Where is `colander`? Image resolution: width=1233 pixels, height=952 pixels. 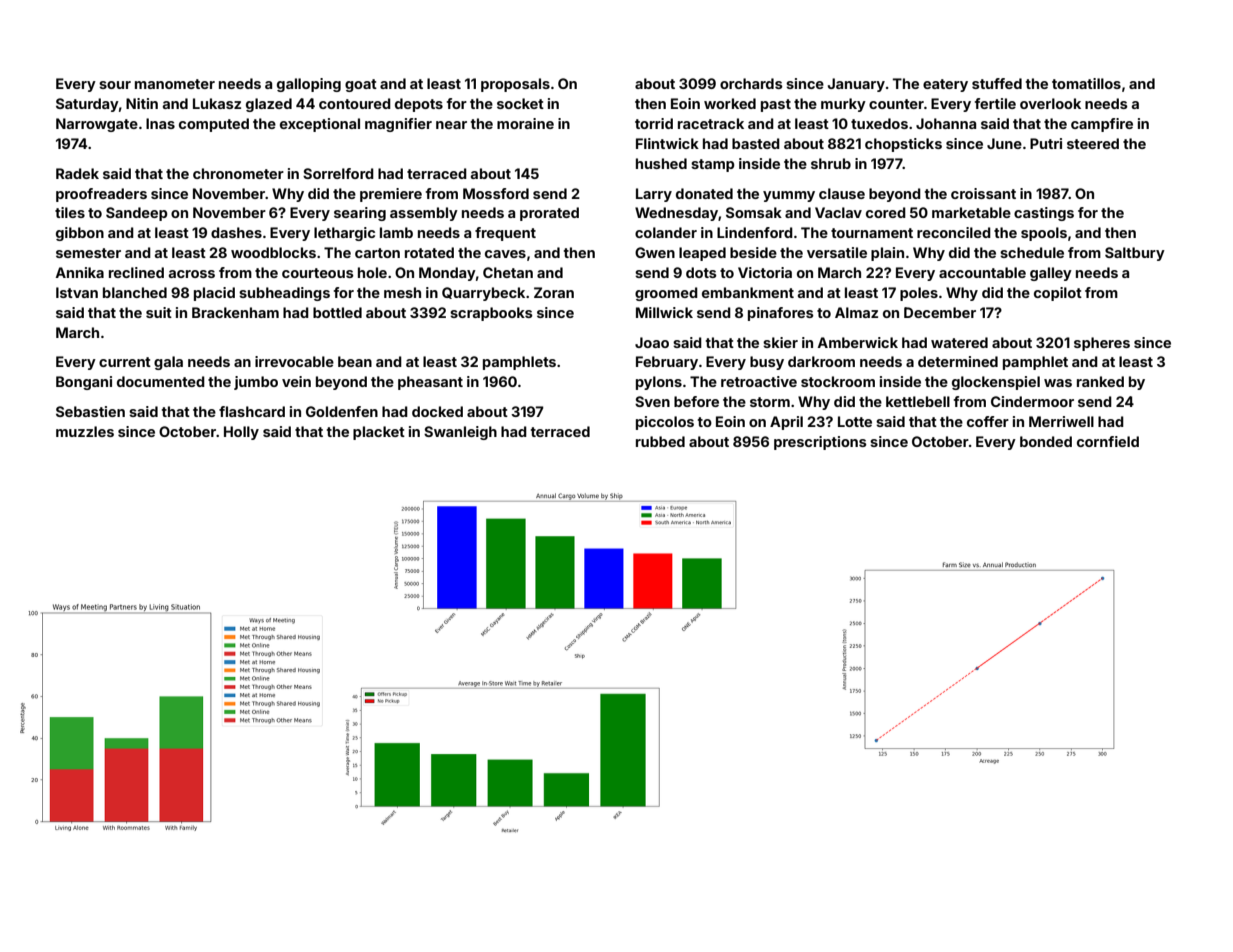 colander is located at coordinates (666, 232).
